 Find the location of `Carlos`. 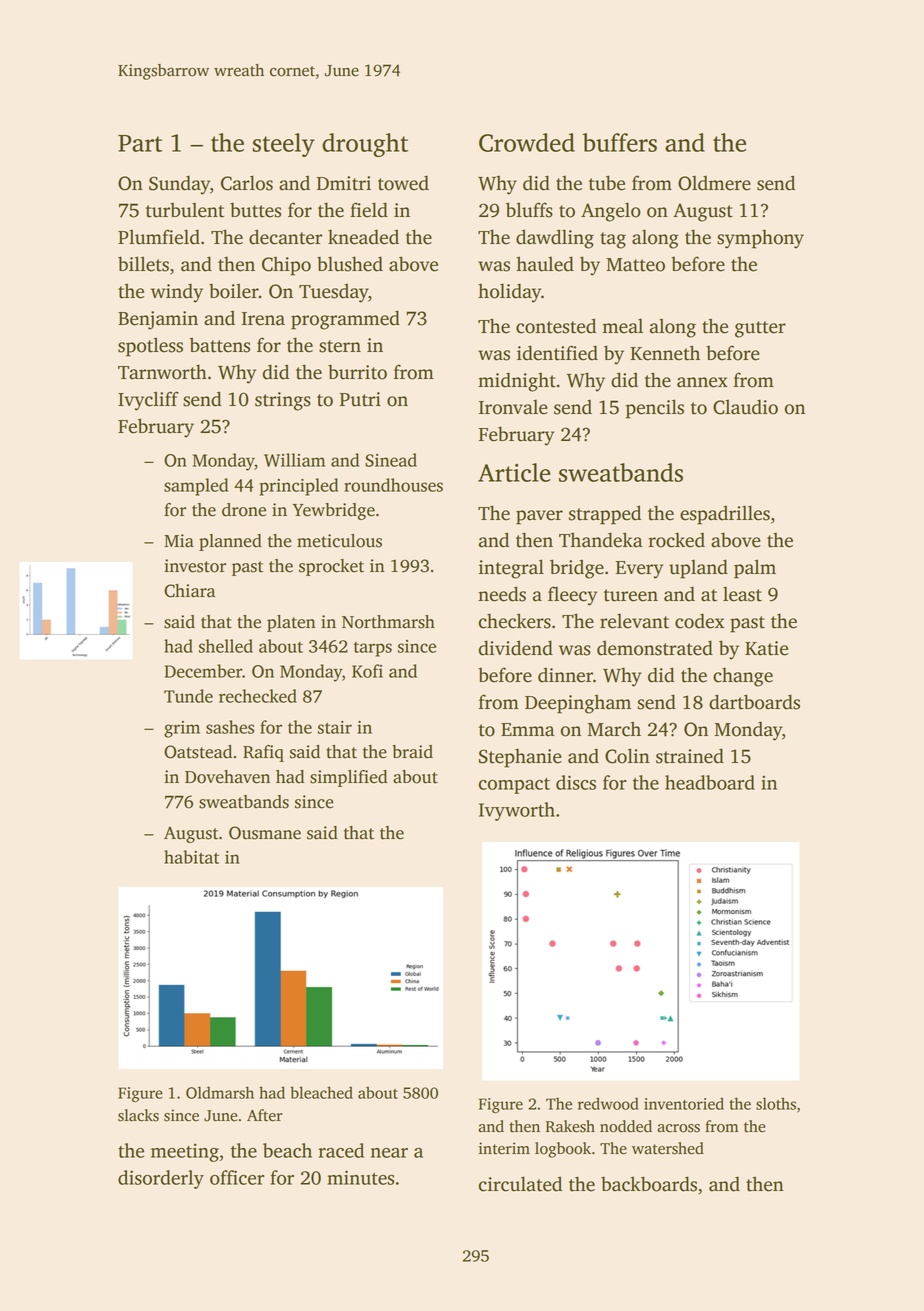

Carlos is located at coordinates (247, 183).
